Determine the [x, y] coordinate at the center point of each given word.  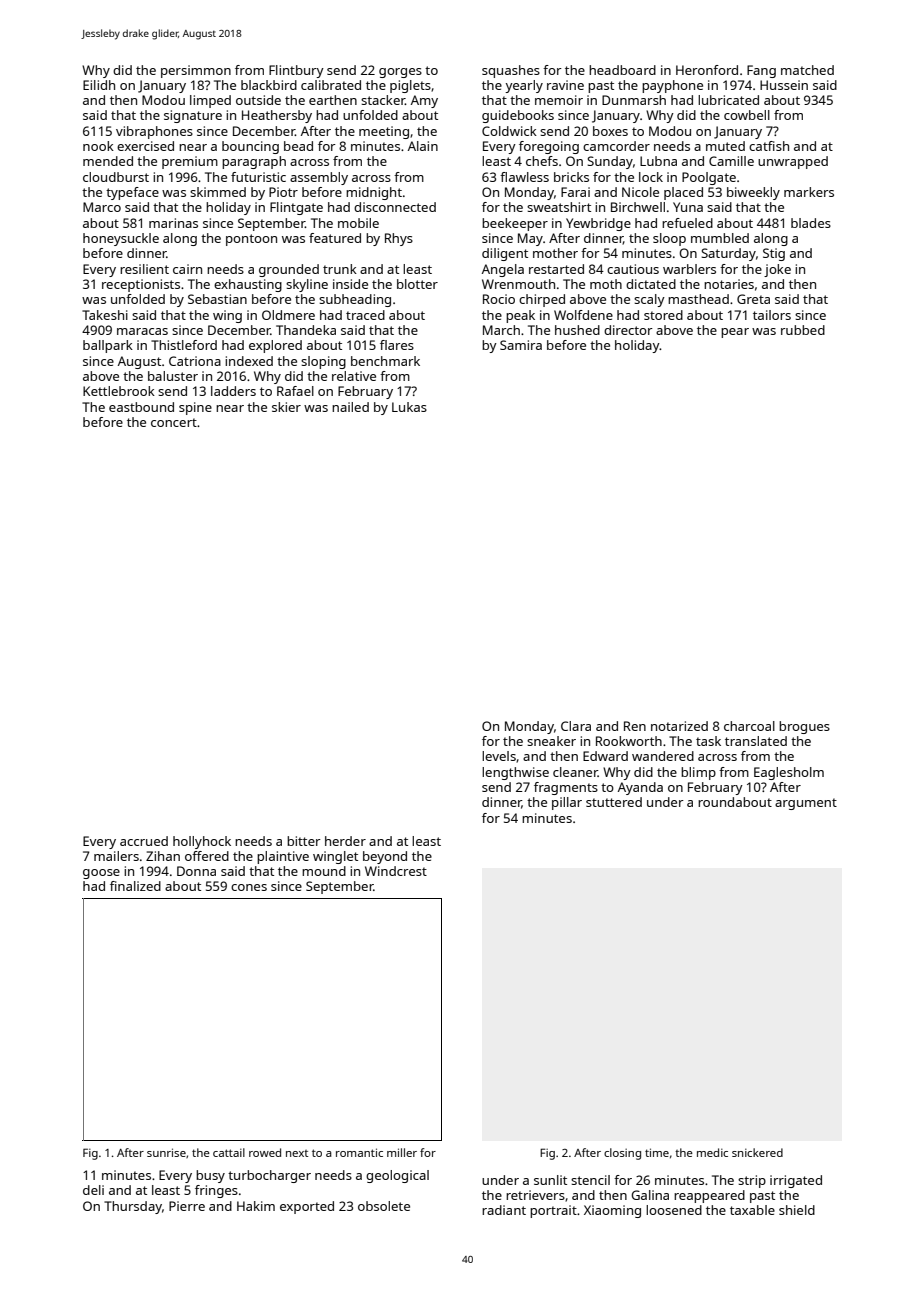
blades [811, 223]
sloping [323, 362]
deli [93, 1190]
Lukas [409, 407]
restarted [556, 269]
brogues [804, 727]
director [628, 330]
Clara [576, 726]
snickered [757, 1152]
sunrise [166, 1152]
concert [174, 422]
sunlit [550, 1180]
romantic [359, 1152]
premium [190, 162]
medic [712, 1152]
